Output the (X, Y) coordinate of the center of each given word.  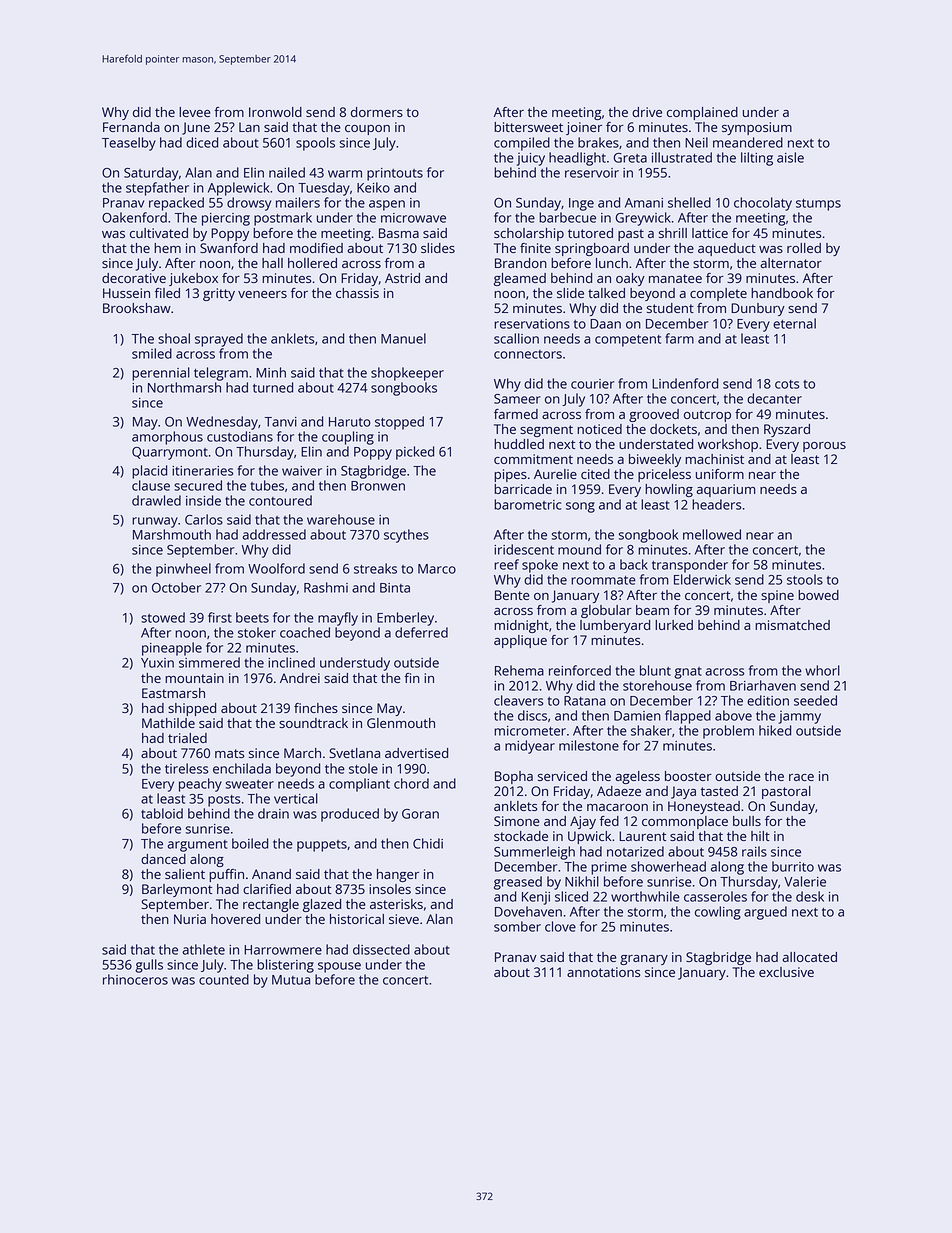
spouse (339, 967)
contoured (280, 500)
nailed (287, 172)
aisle (790, 157)
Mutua (291, 980)
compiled (522, 144)
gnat (688, 673)
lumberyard (615, 626)
